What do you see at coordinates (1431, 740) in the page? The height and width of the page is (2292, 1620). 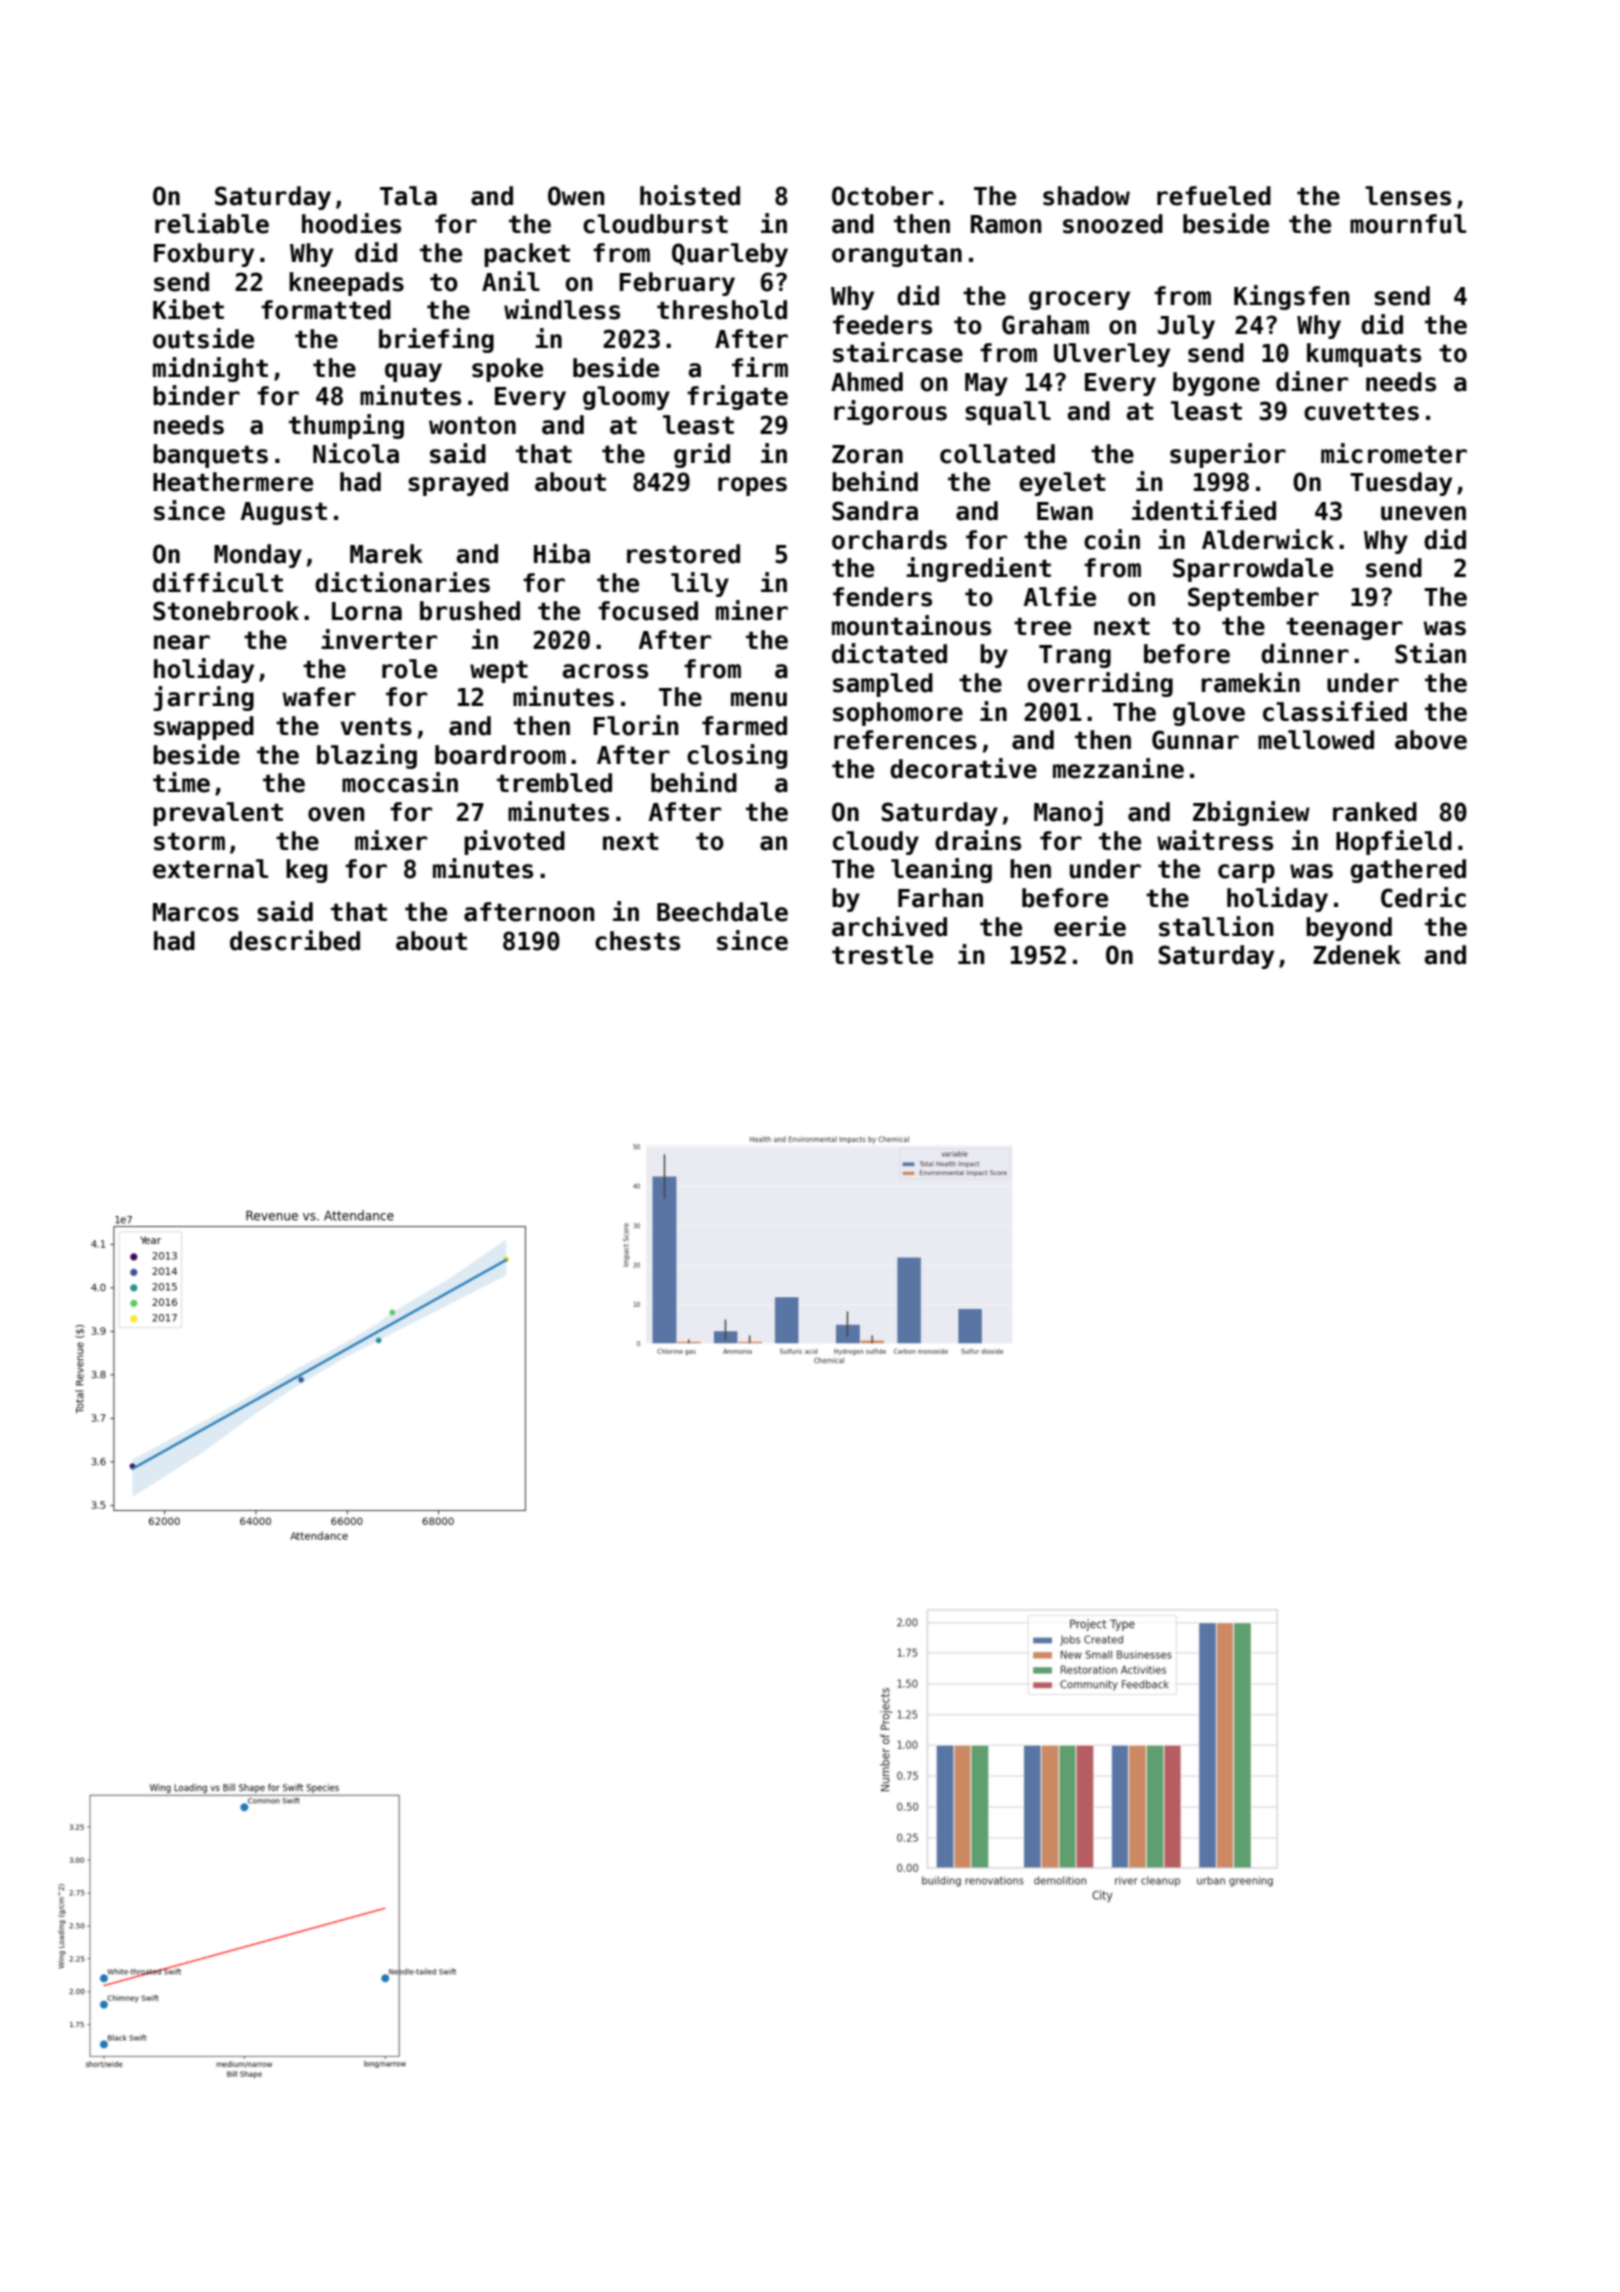 I see `above` at bounding box center [1431, 740].
